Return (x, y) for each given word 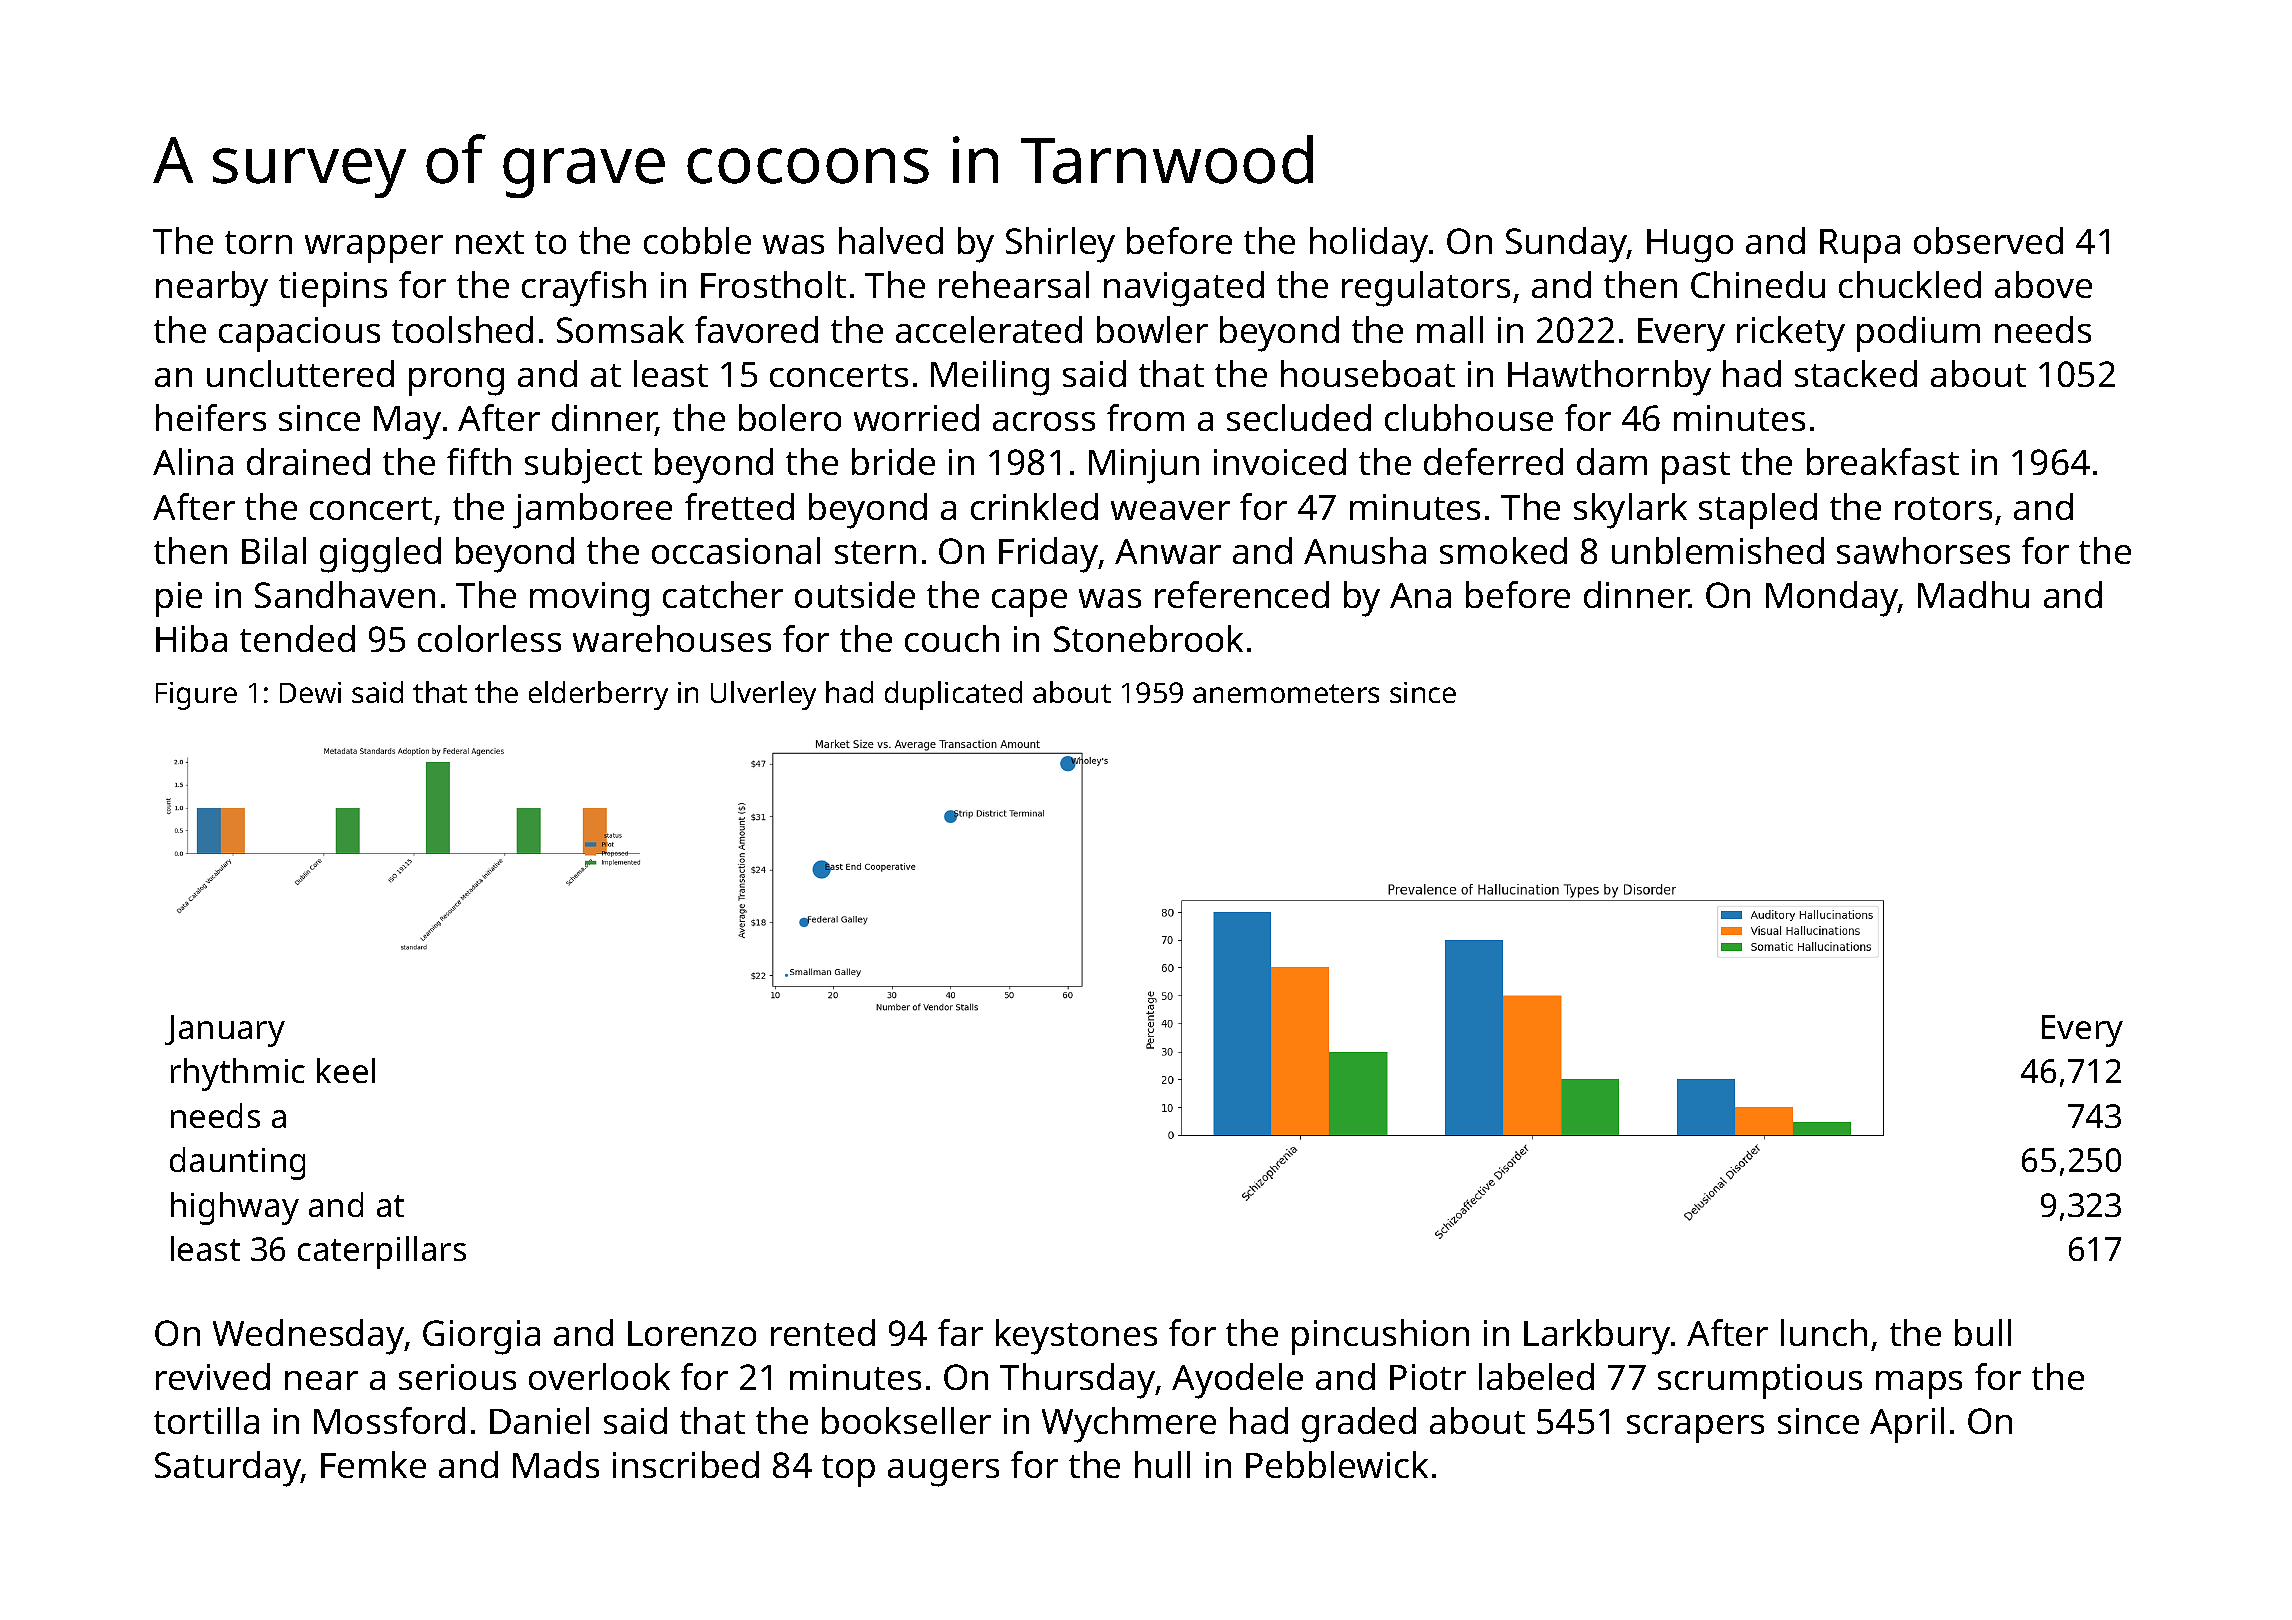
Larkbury (1597, 1337)
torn (258, 242)
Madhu (1973, 594)
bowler (1152, 329)
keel (346, 1070)
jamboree (592, 511)
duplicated (953, 695)
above (2043, 284)
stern (875, 552)
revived (213, 1376)
